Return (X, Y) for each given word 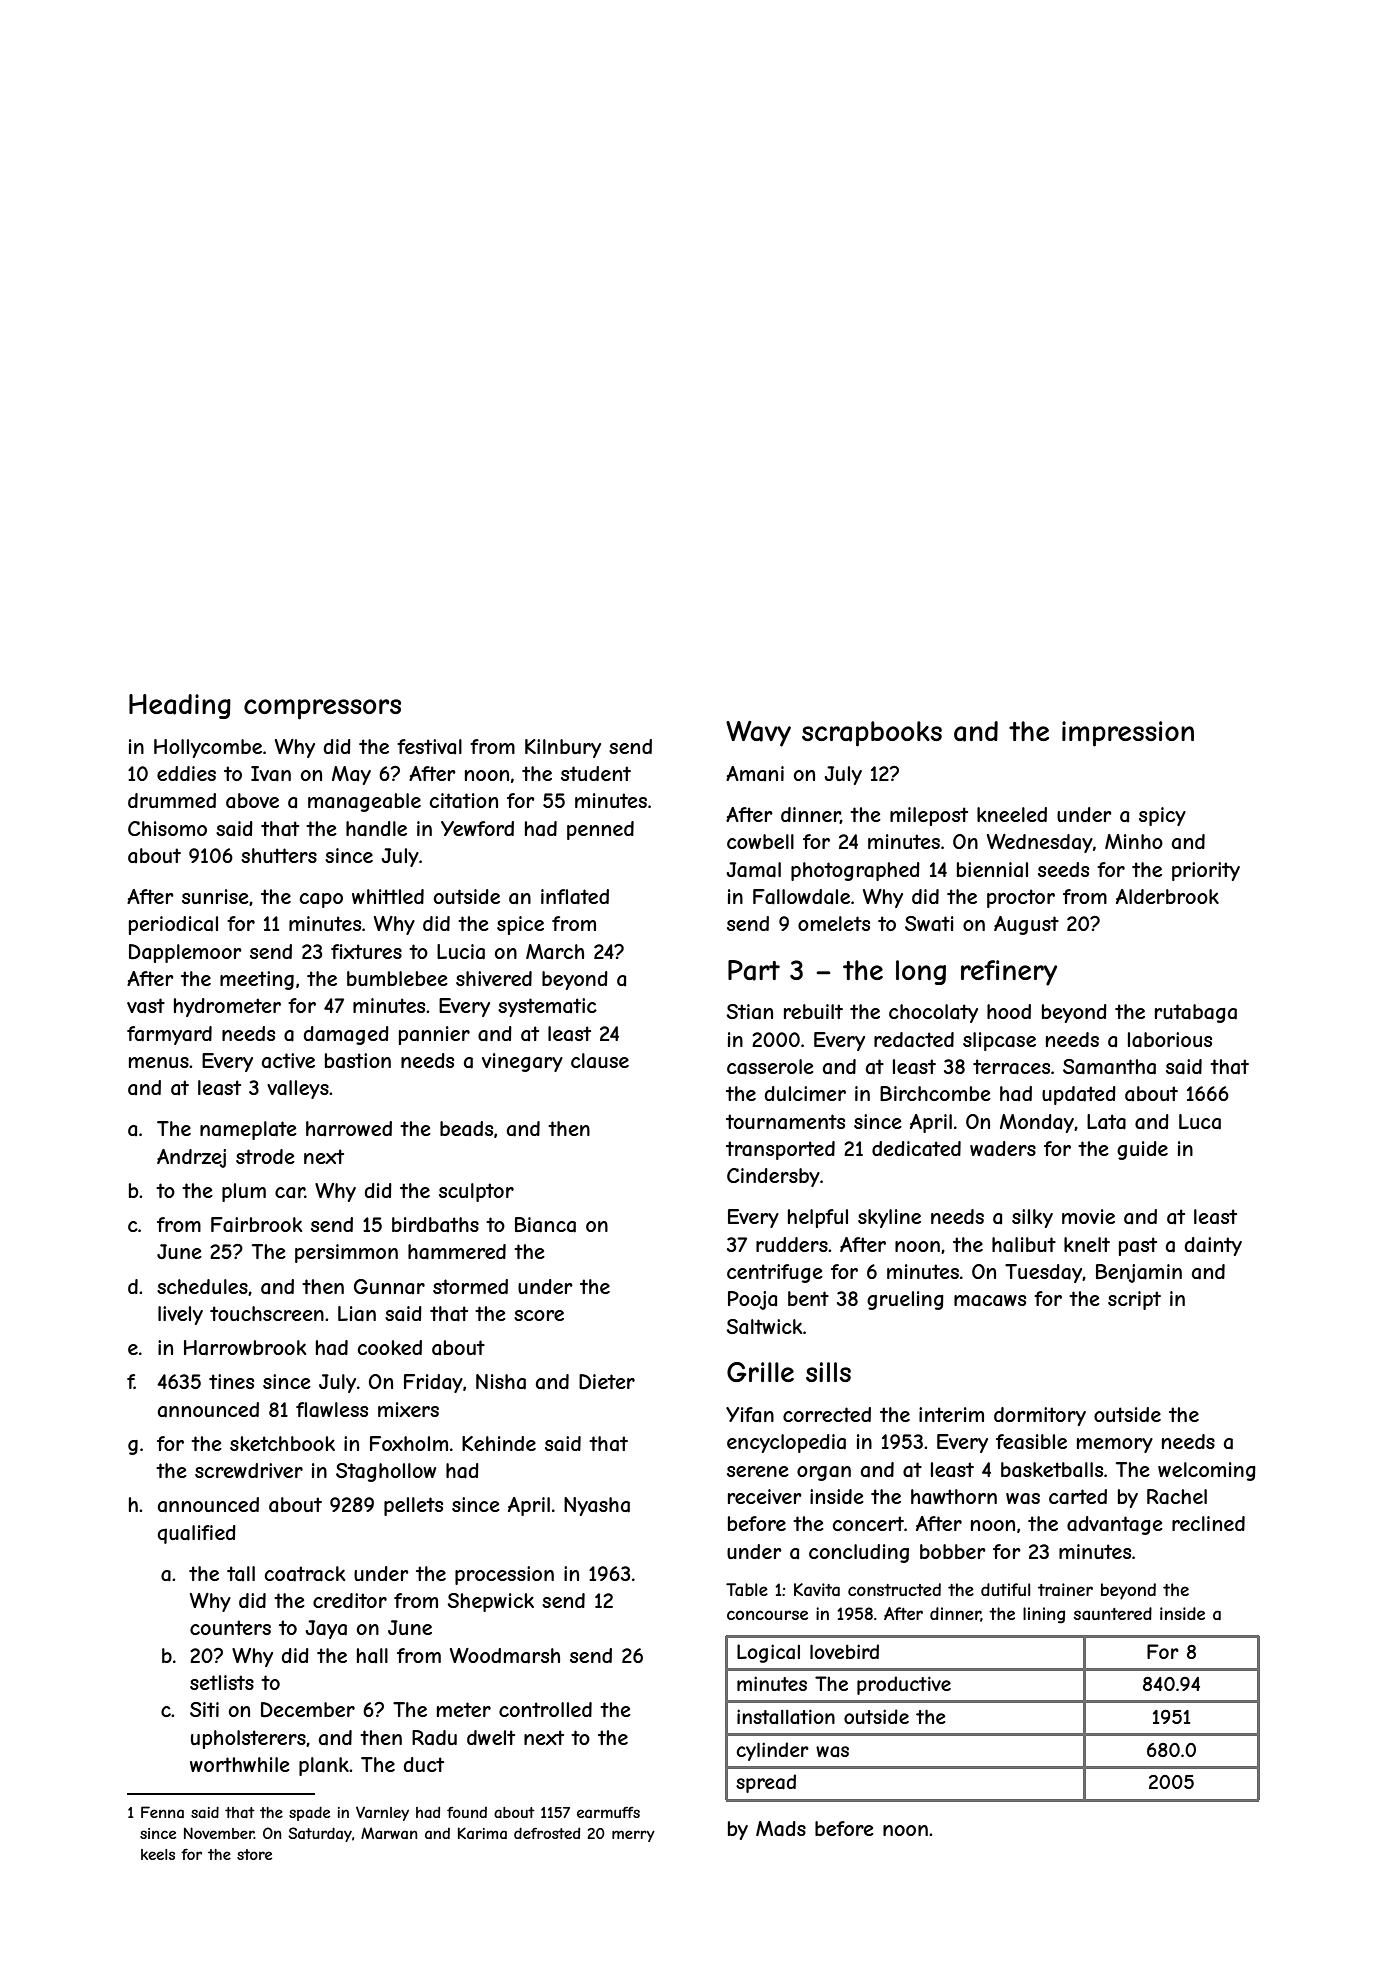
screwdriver (249, 1470)
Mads (781, 1829)
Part (754, 970)
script (1134, 1300)
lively (180, 1315)
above (252, 800)
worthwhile (240, 1764)
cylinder (772, 1751)
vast (146, 1005)
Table (747, 1589)
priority (1206, 871)
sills (828, 1372)
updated (1079, 1095)
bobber (953, 1551)
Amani (755, 773)
